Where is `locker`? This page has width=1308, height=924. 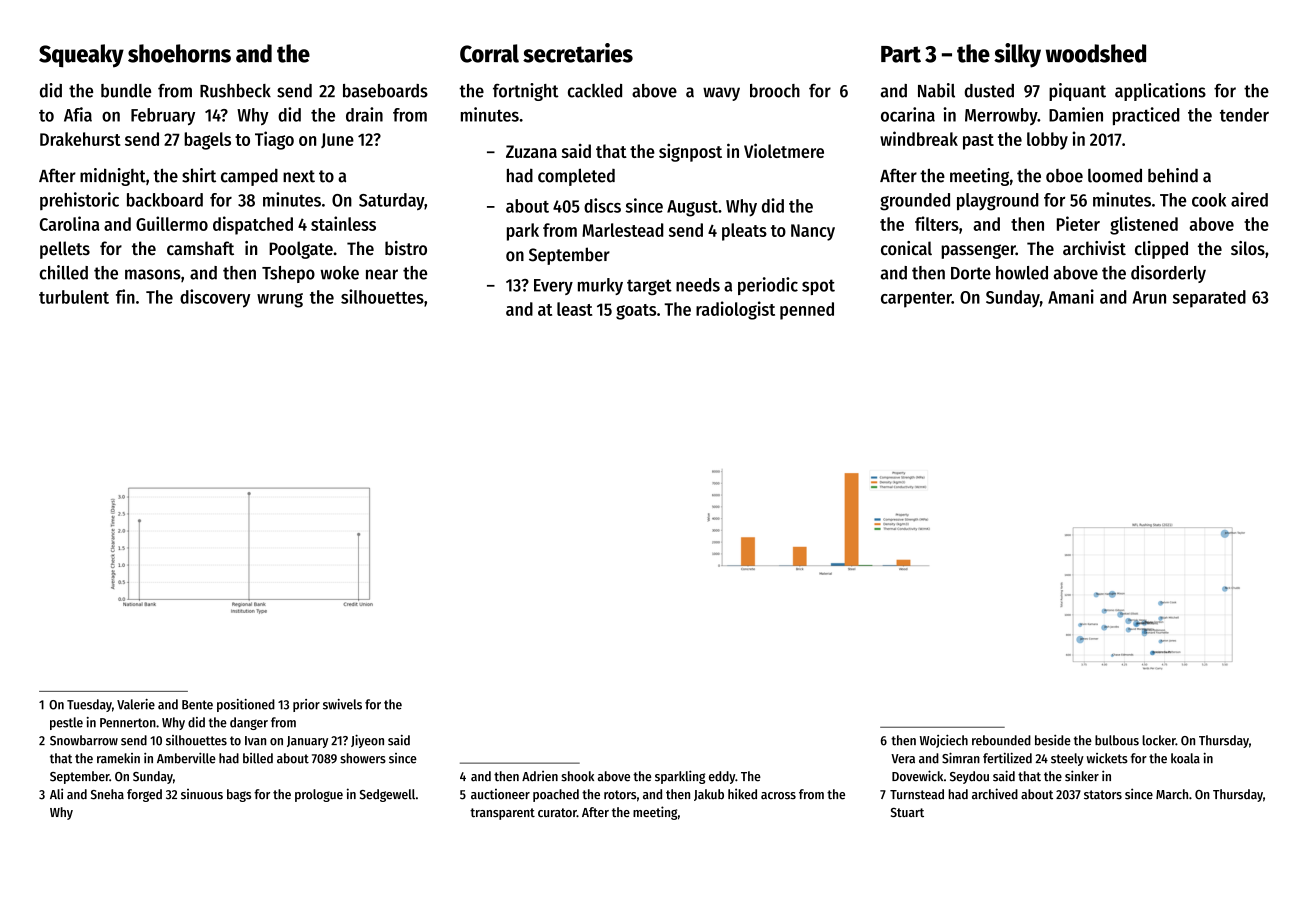 locker is located at coordinates (1159, 740).
